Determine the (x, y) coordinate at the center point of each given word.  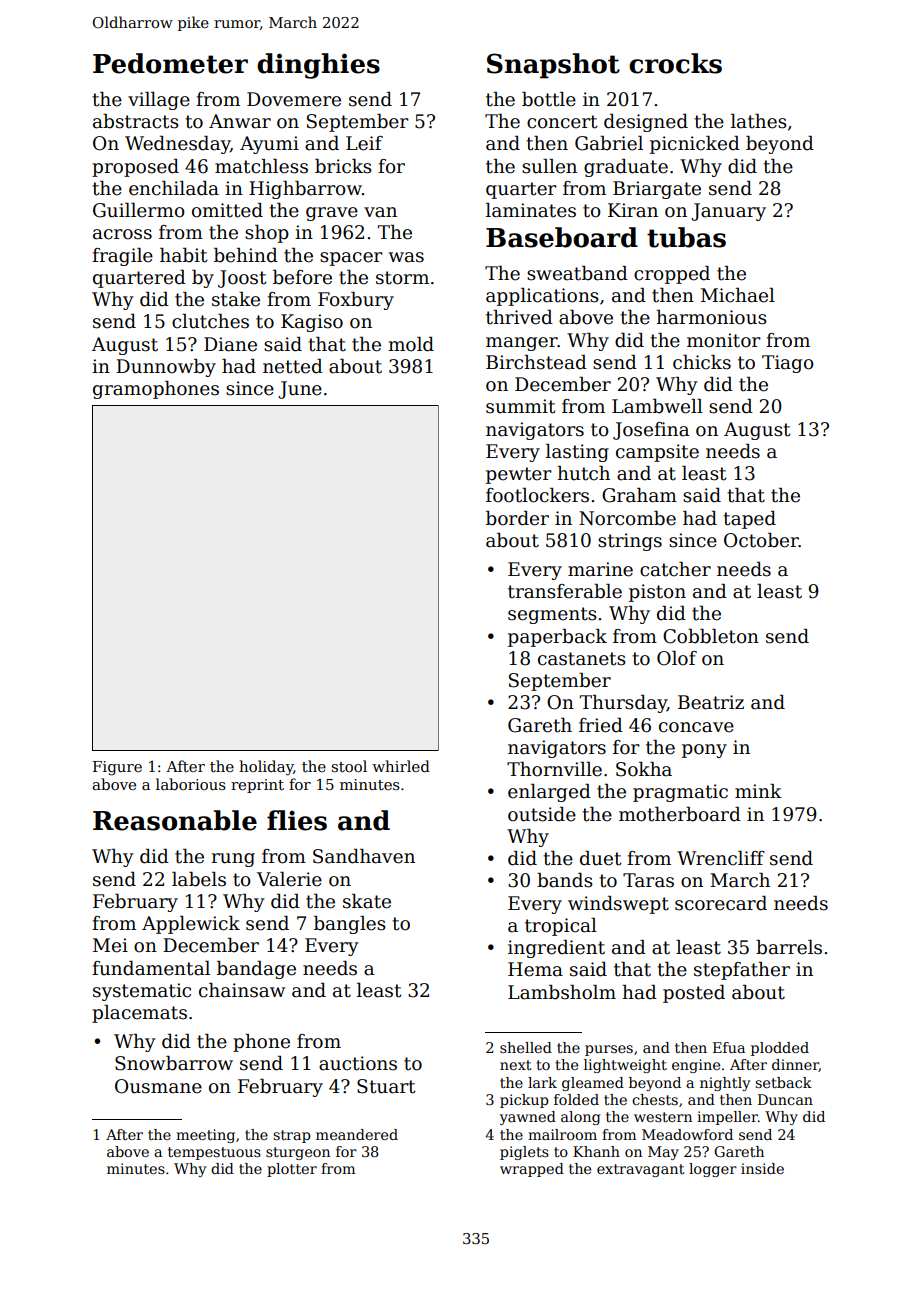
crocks (675, 63)
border (517, 518)
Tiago (788, 364)
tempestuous (214, 1153)
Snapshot (553, 66)
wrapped (532, 1170)
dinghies (318, 66)
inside (762, 1168)
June (300, 390)
